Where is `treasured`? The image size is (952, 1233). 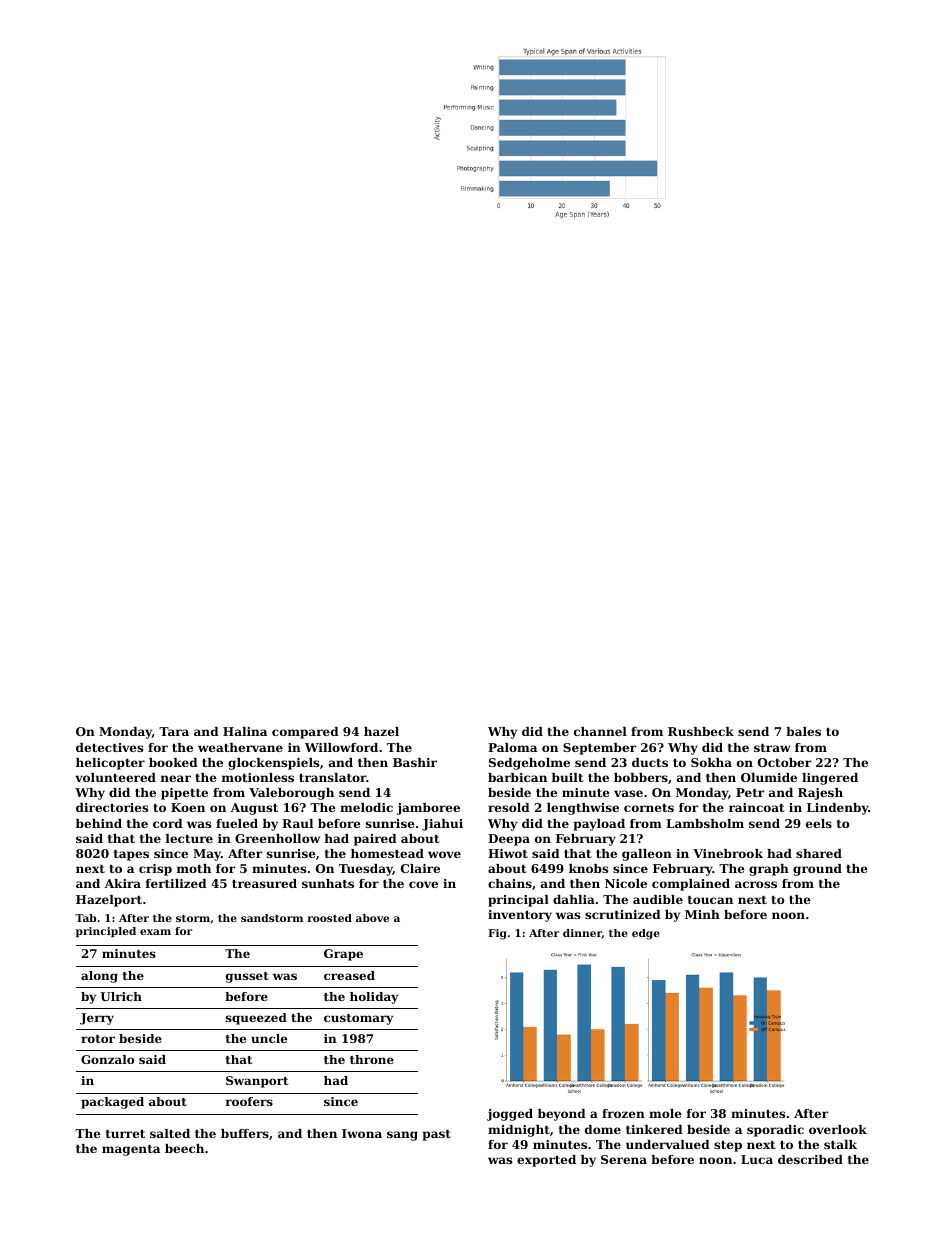
treasured is located at coordinates (264, 883).
